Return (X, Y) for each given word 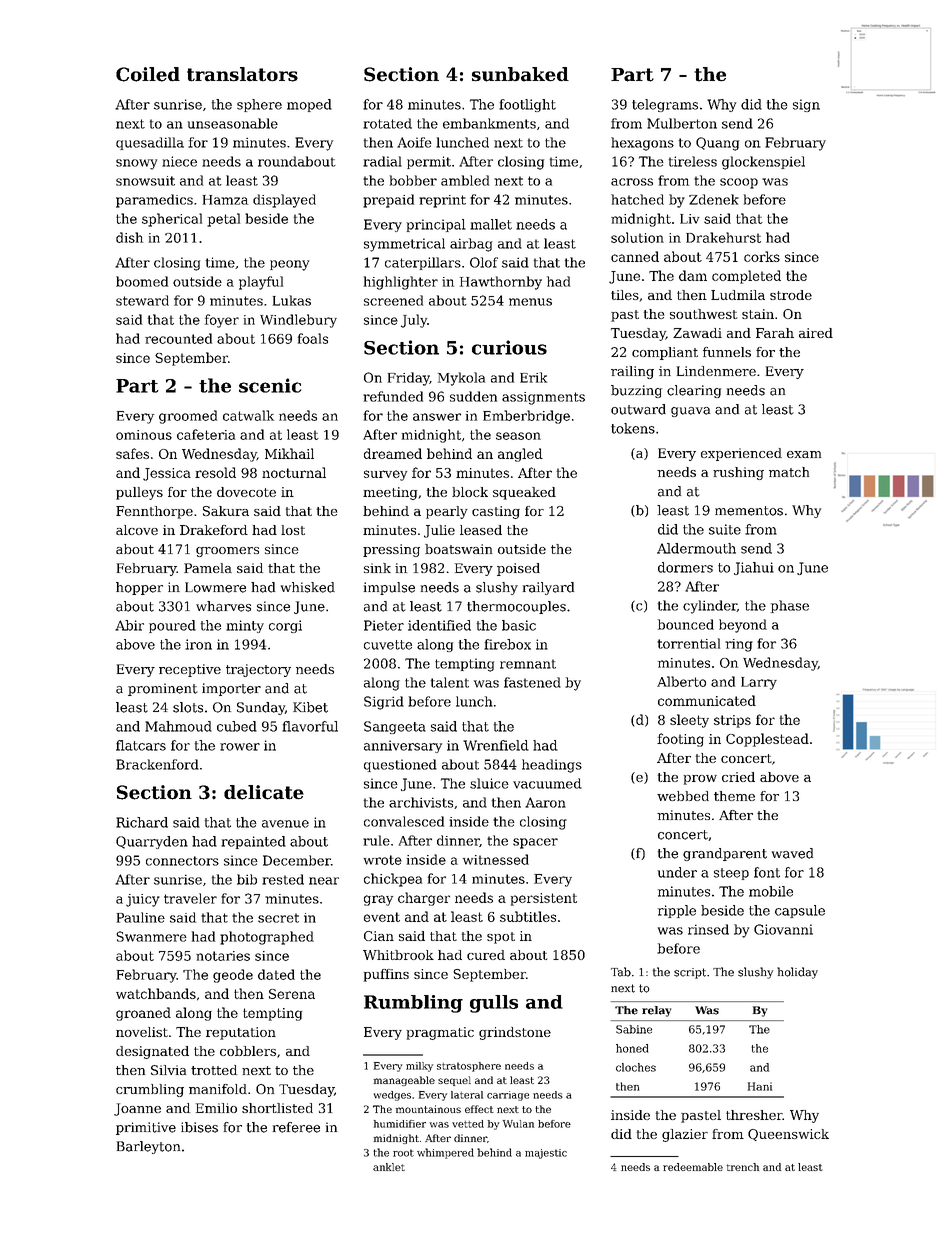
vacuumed (547, 783)
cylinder (710, 607)
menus (530, 302)
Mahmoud (178, 726)
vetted (468, 1124)
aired (816, 333)
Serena (292, 994)
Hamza (225, 200)
